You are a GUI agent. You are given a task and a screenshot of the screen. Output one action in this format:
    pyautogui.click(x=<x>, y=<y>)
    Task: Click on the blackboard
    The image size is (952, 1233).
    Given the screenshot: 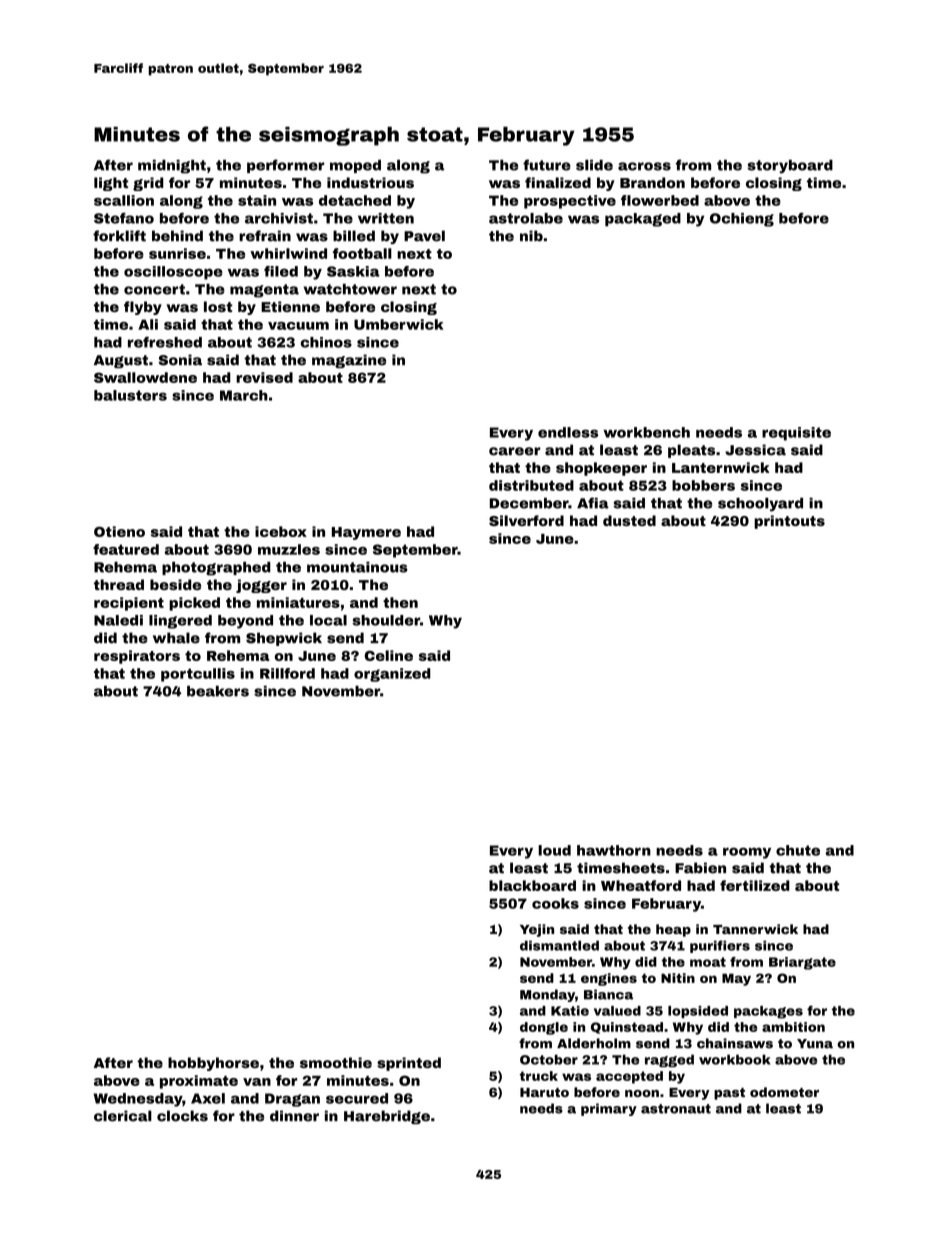 What is the action you would take?
    pyautogui.click(x=532, y=885)
